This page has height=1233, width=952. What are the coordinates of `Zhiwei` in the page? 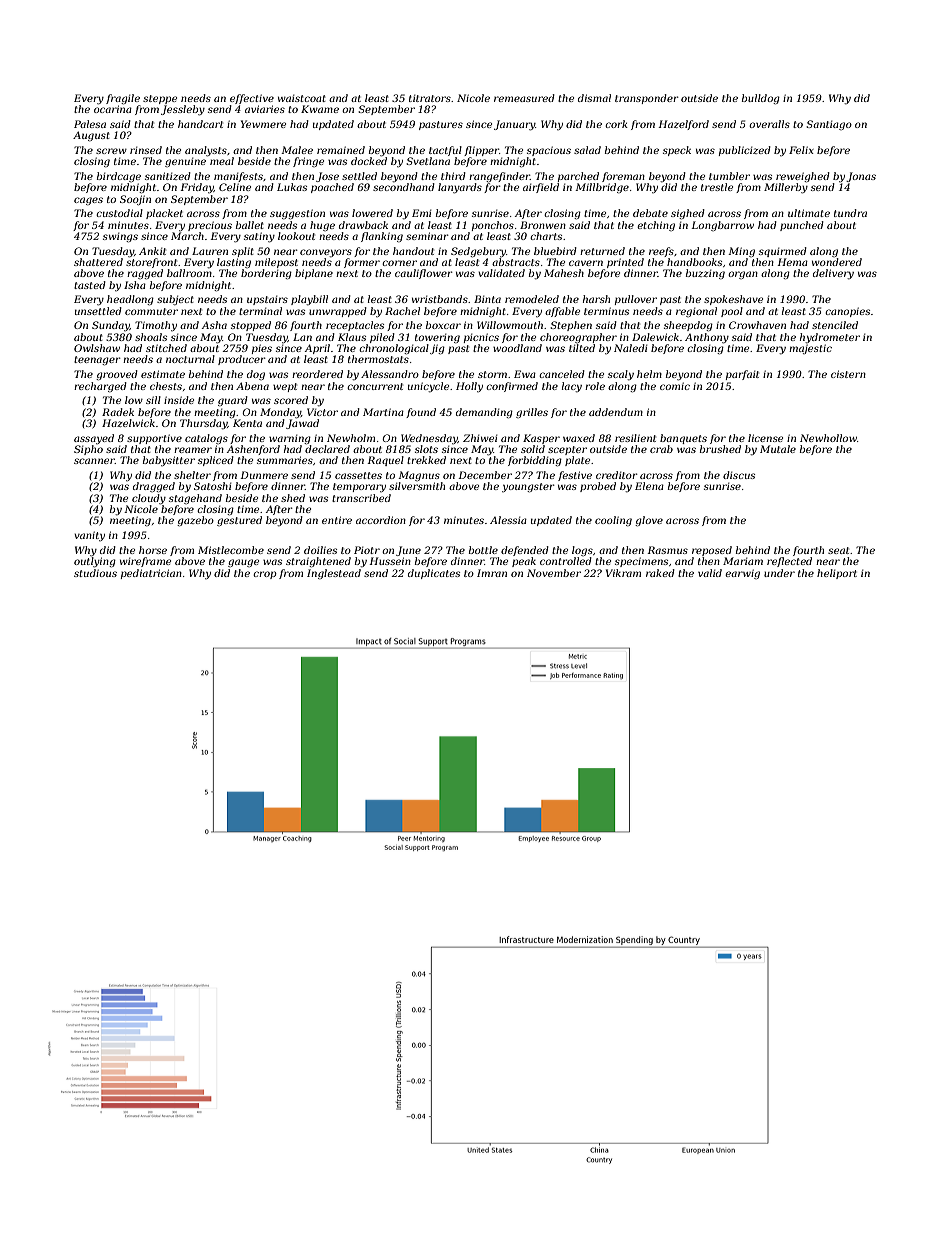 It's located at (480, 438).
